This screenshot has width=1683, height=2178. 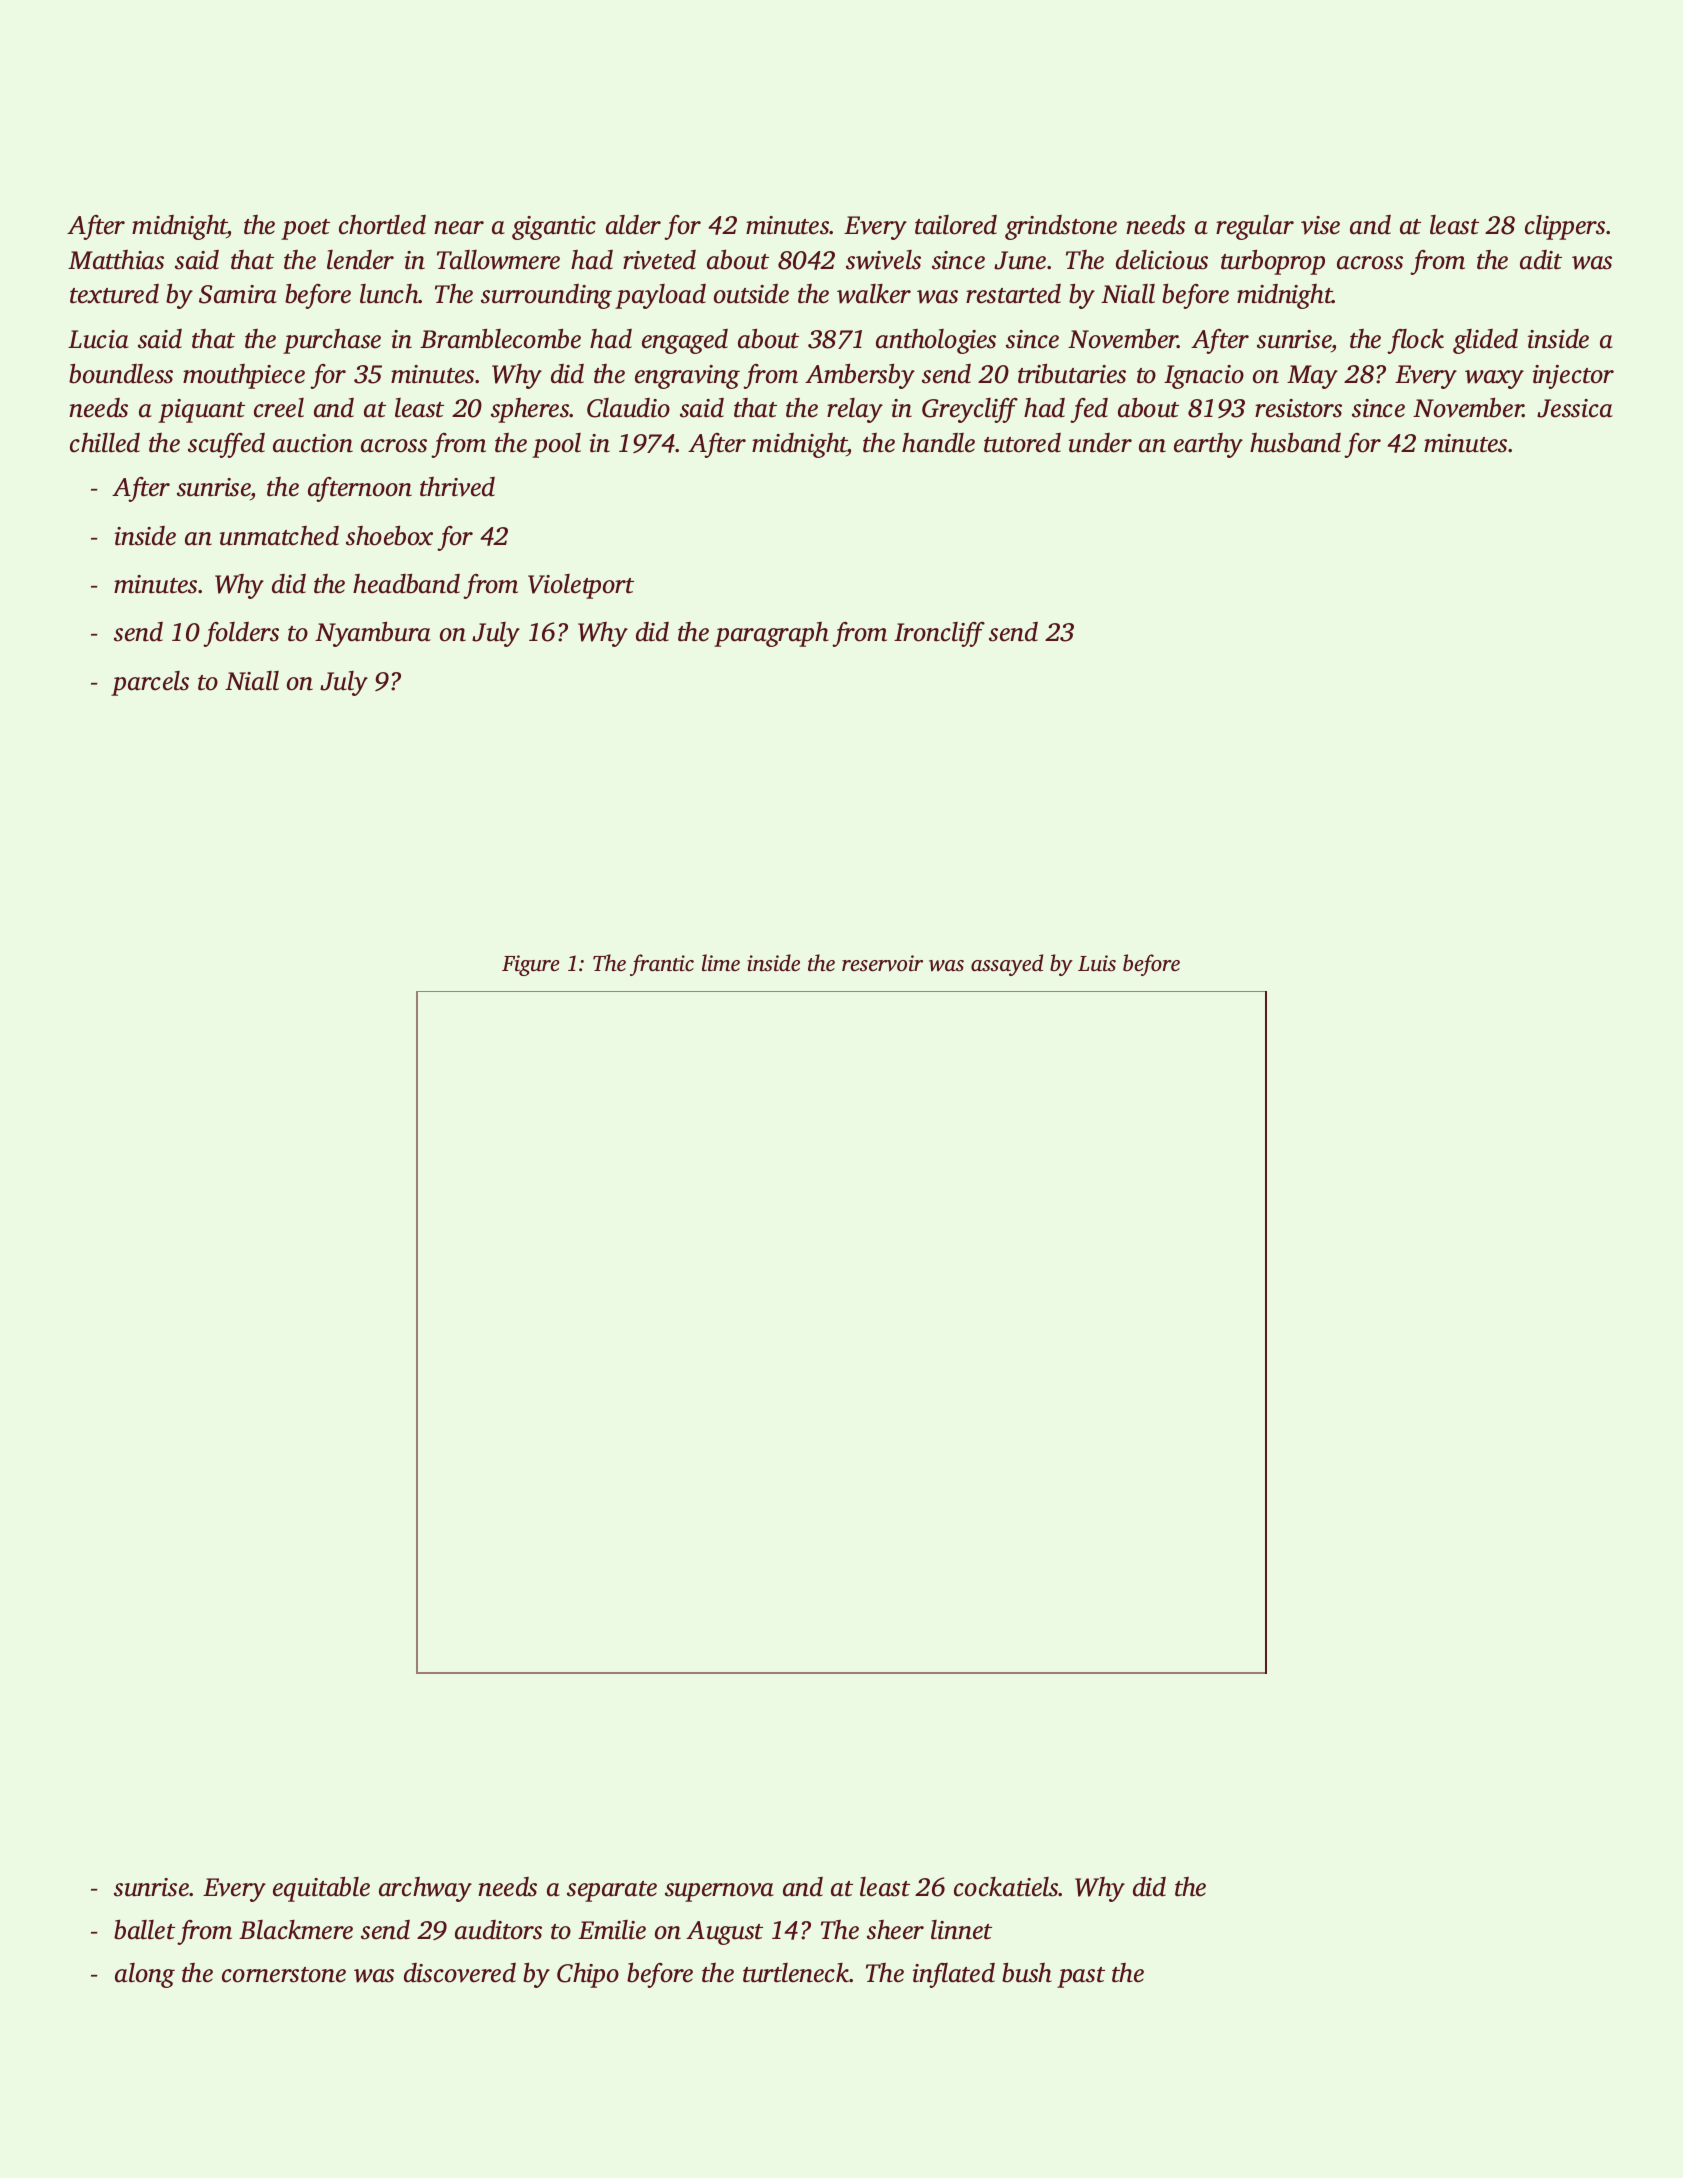 What do you see at coordinates (1312, 377) in the screenshot?
I see `May` at bounding box center [1312, 377].
